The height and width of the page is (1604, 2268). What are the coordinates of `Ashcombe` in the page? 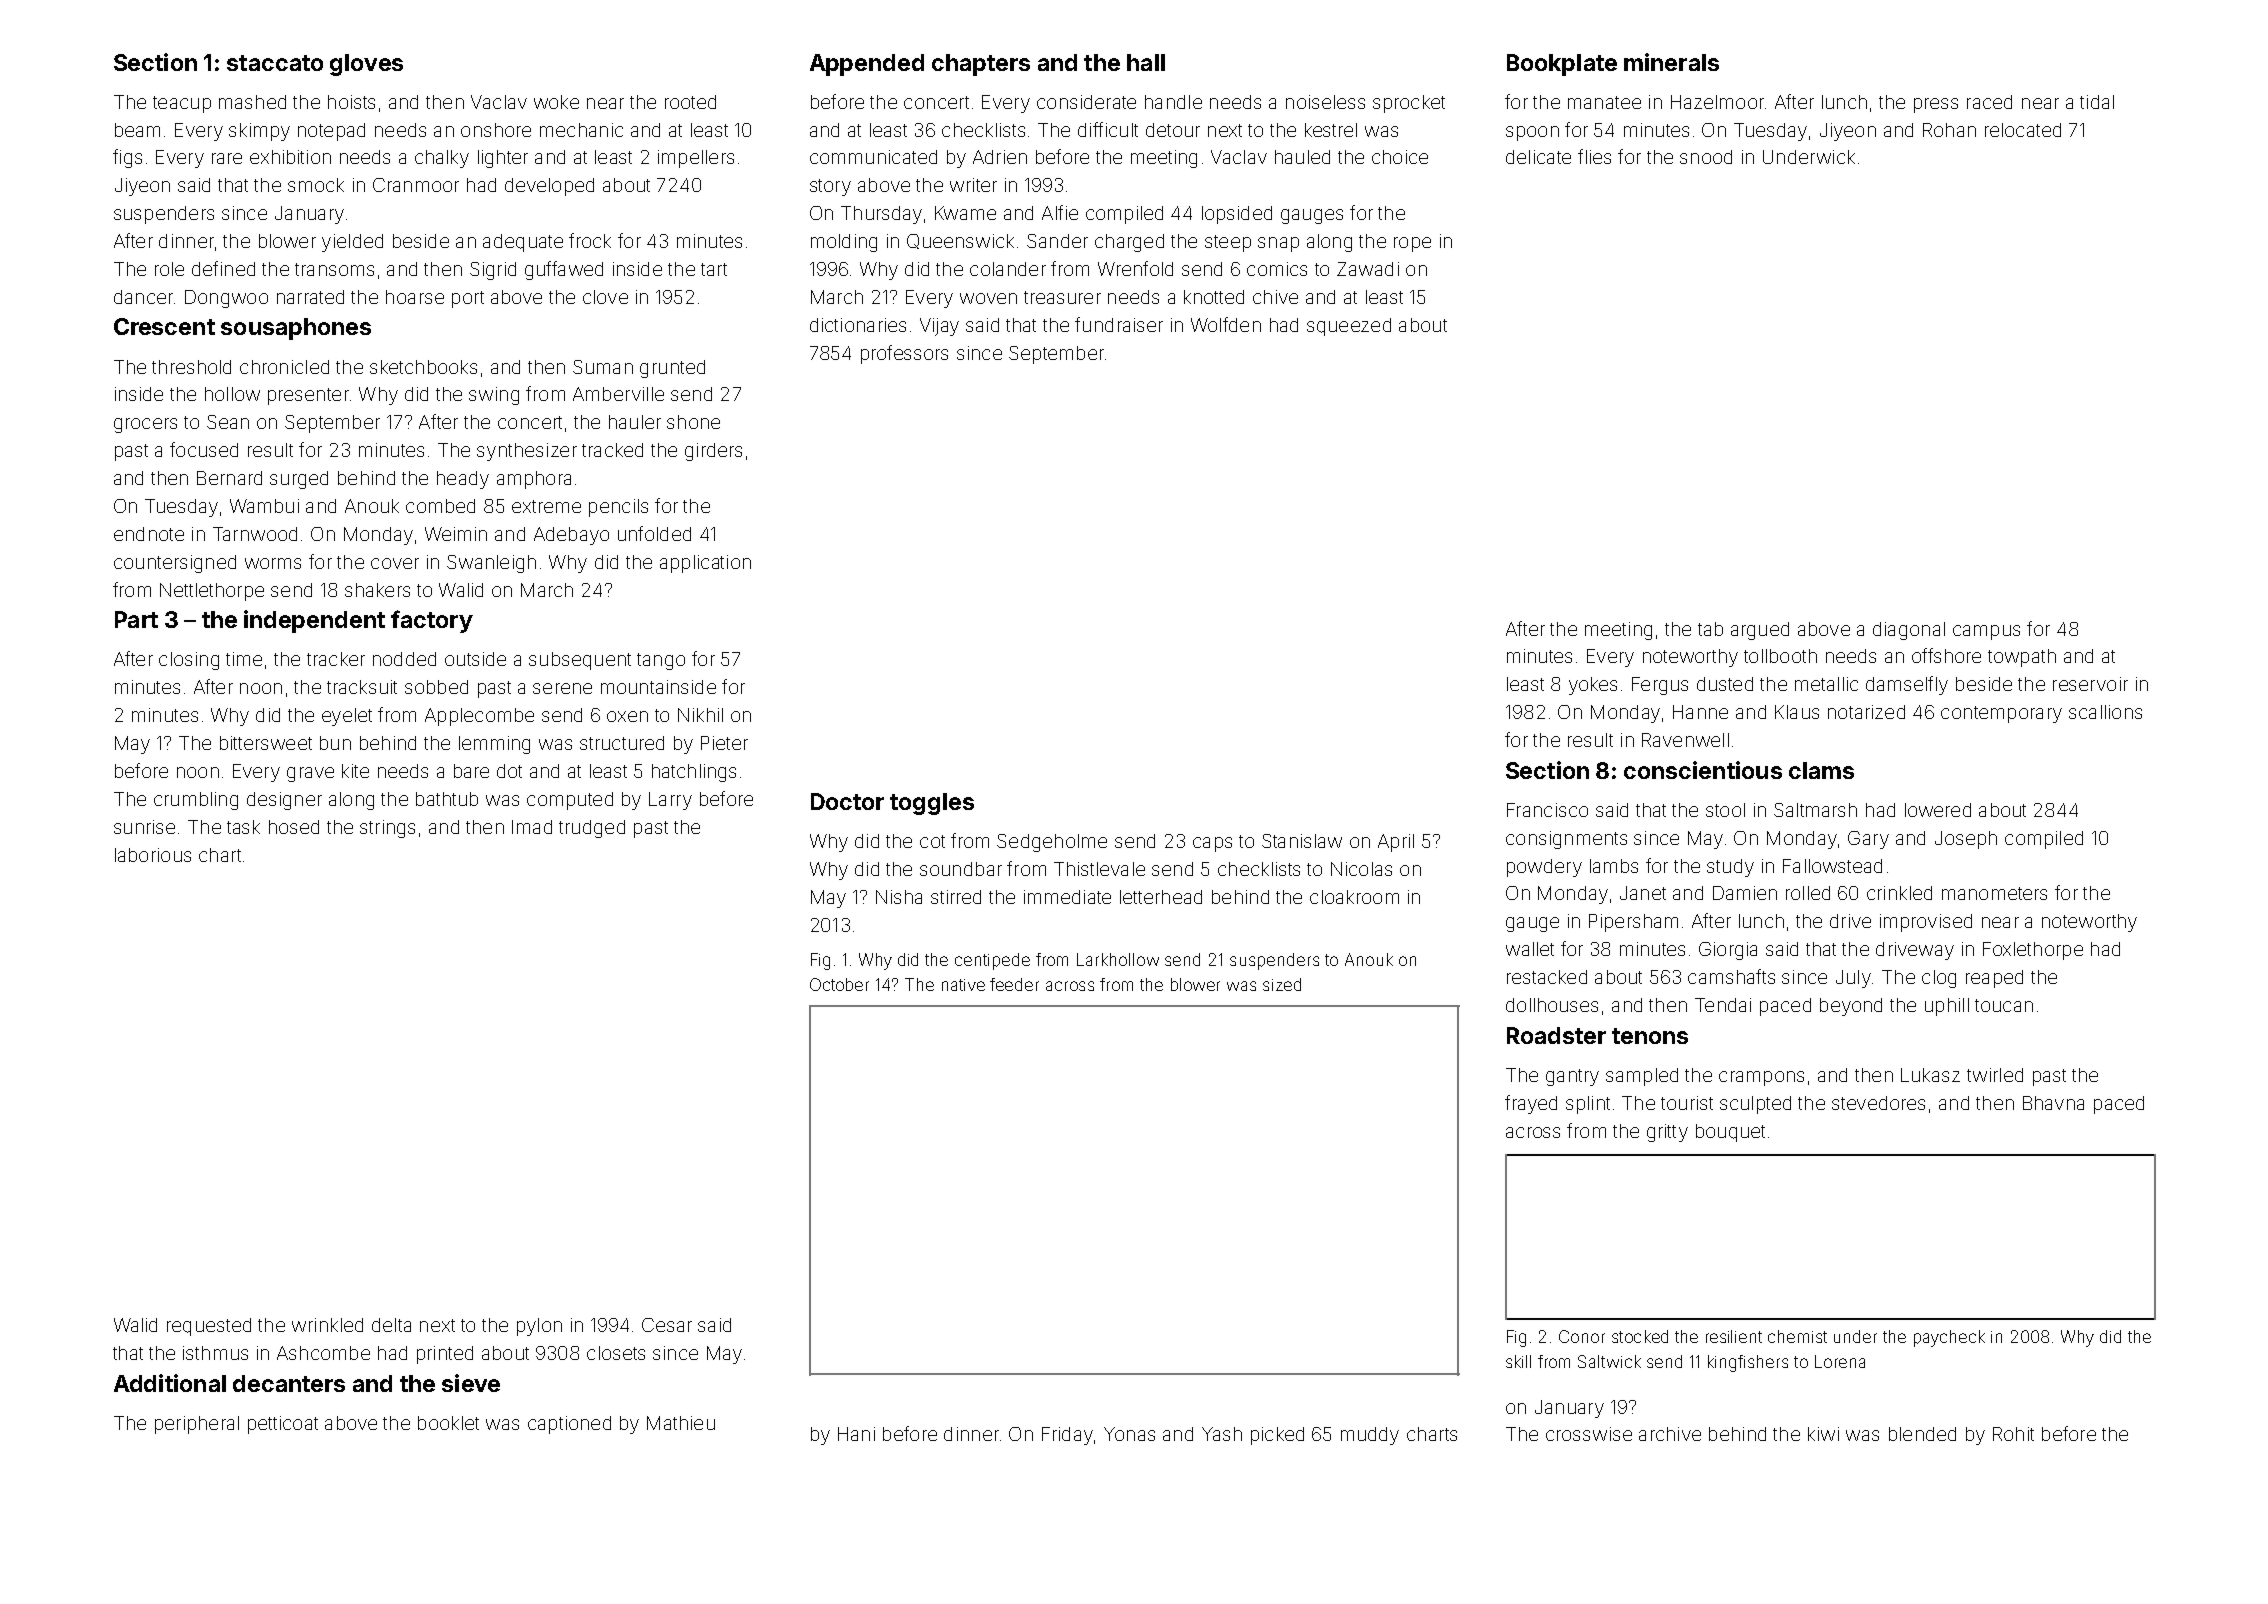 It's located at (323, 1353).
